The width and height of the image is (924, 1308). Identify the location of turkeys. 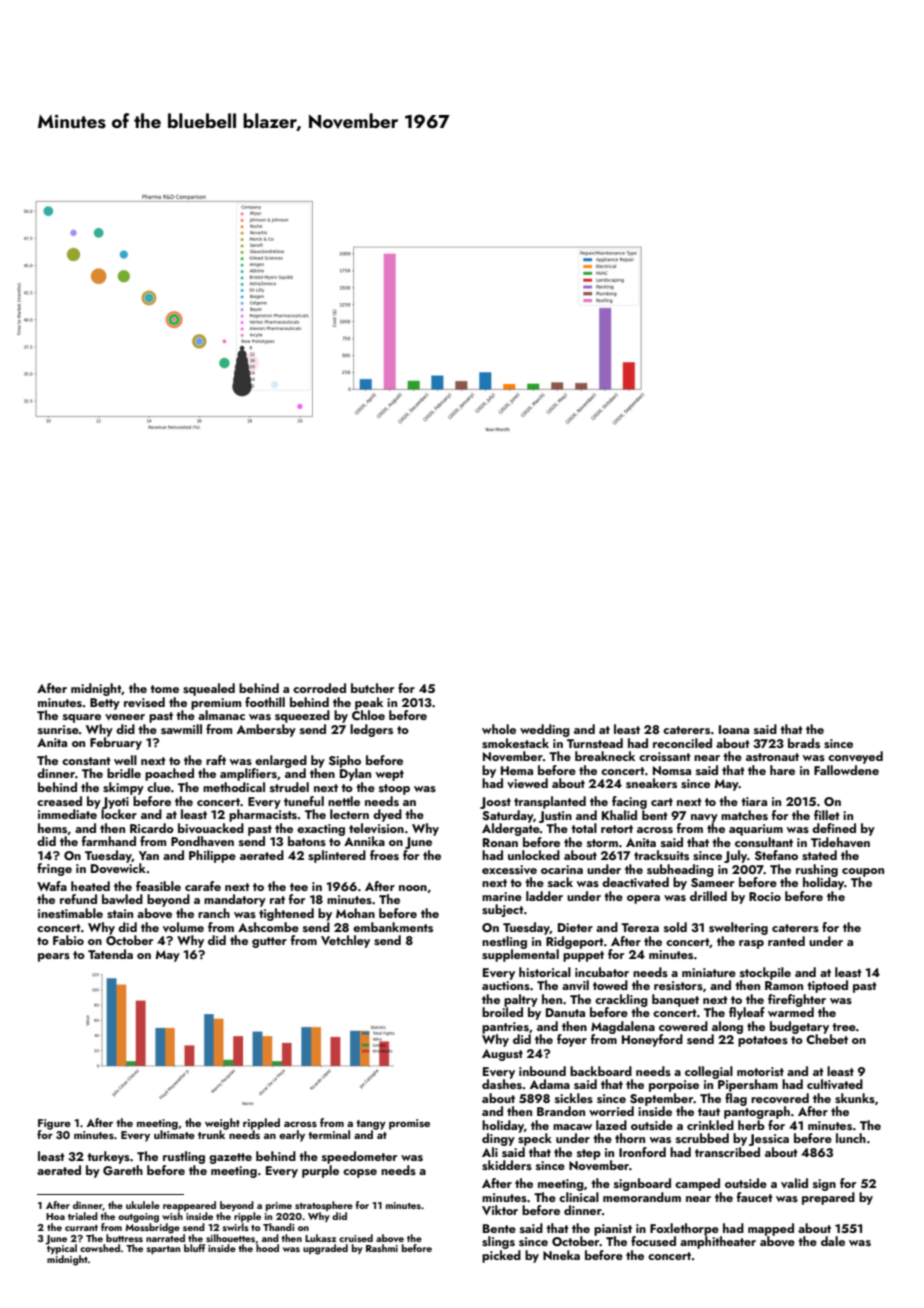
(108, 1157).
